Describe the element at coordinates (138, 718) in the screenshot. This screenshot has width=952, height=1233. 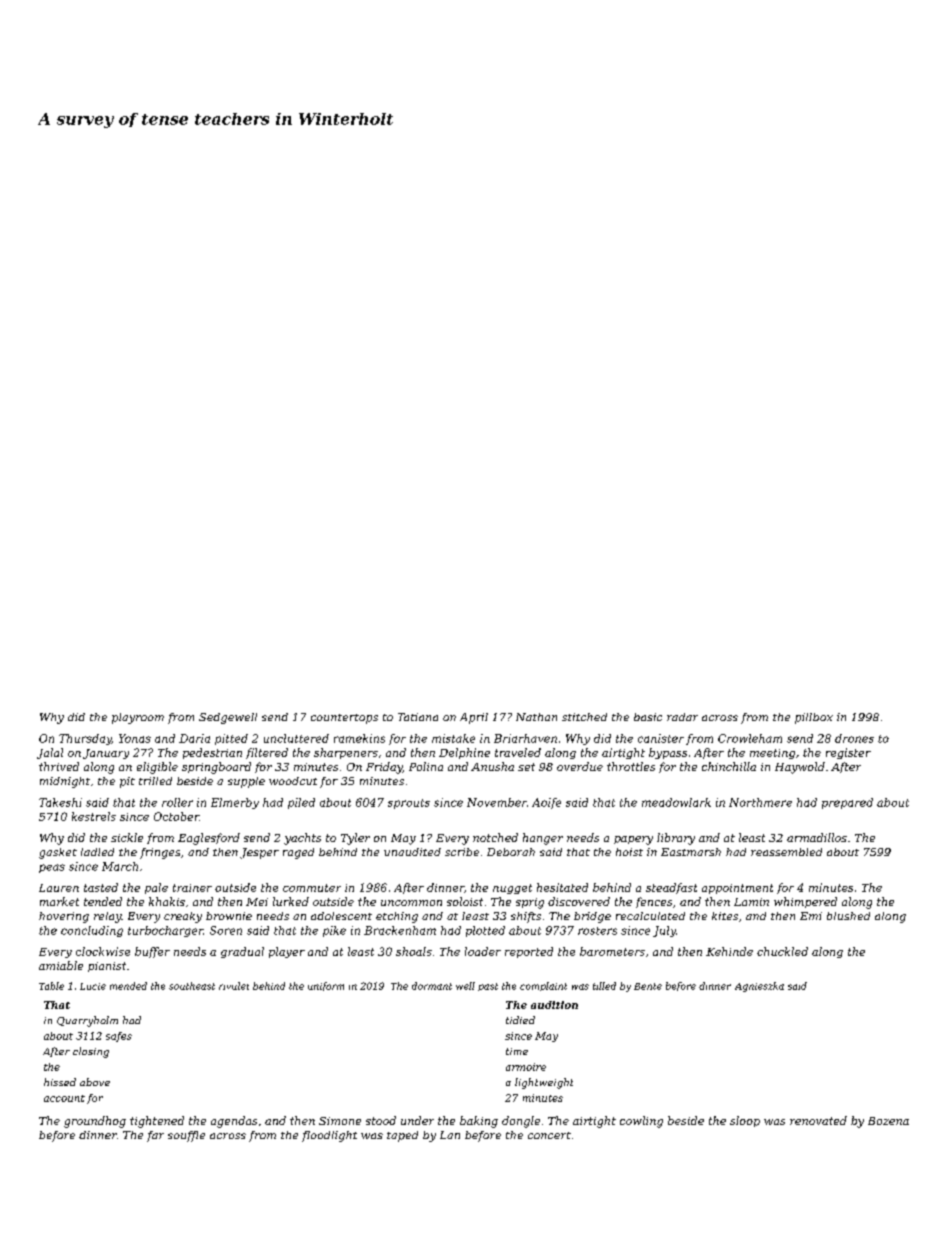
I see `playroom` at that location.
